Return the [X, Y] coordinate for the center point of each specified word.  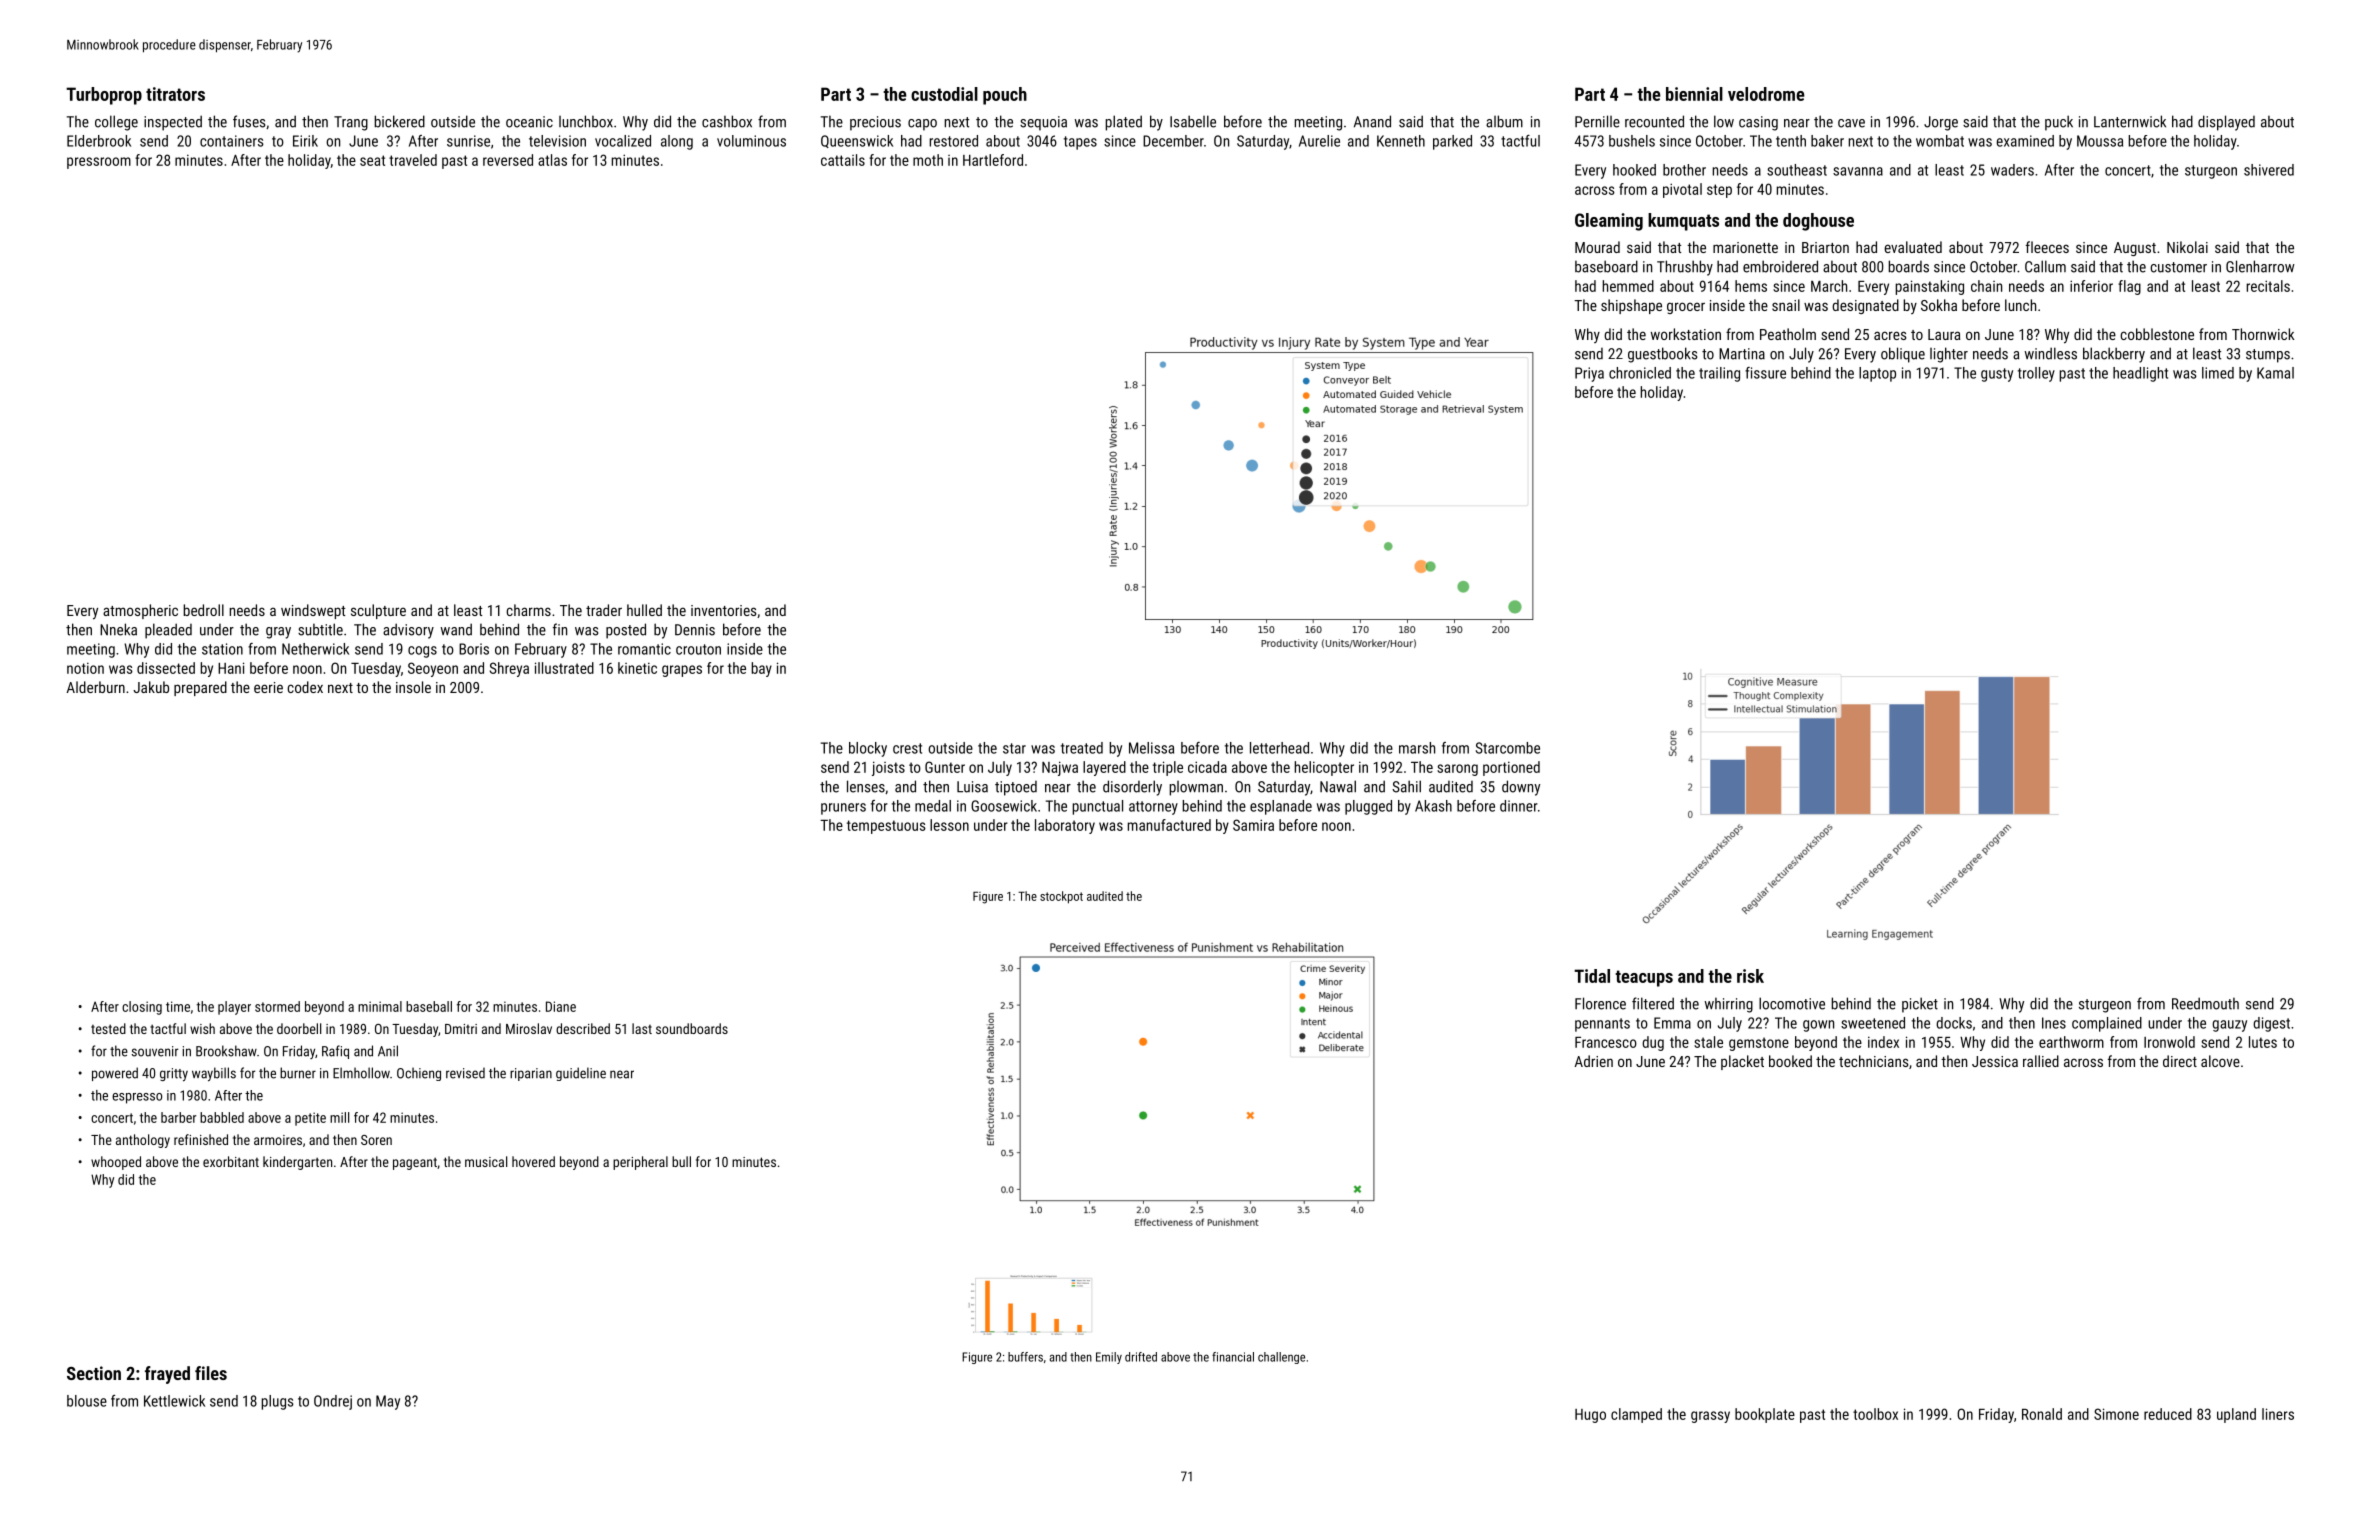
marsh [1417, 748]
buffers [1025, 1357]
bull [681, 1161]
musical [486, 1161]
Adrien [1593, 1061]
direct [2180, 1061]
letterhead [1279, 748]
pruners [843, 809]
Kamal [2275, 373]
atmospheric [140, 611]
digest [2271, 1024]
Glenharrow [2260, 266]
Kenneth [1401, 141]
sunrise [468, 141]
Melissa [1151, 748]
